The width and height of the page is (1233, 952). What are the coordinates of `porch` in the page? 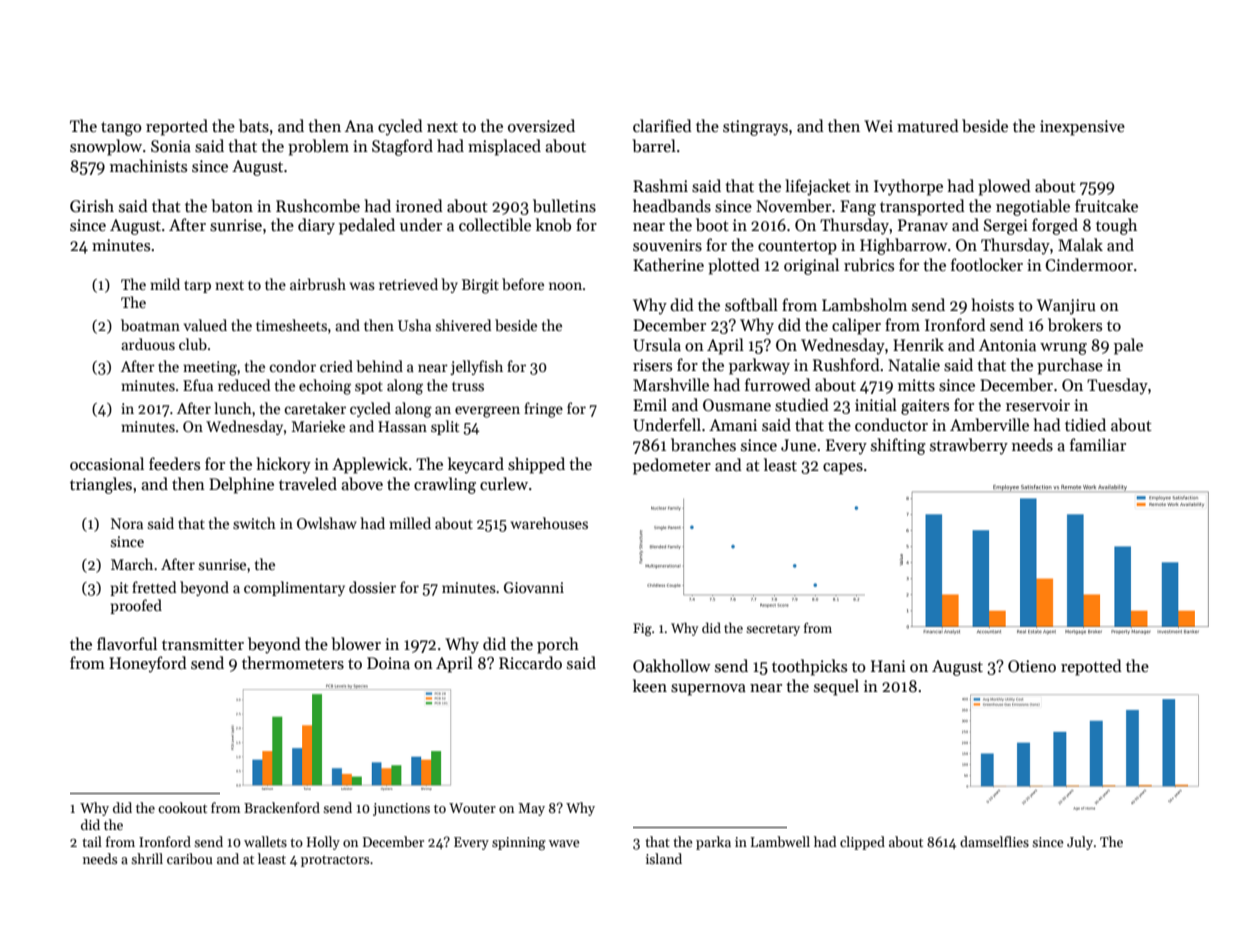 It's located at (558, 645).
